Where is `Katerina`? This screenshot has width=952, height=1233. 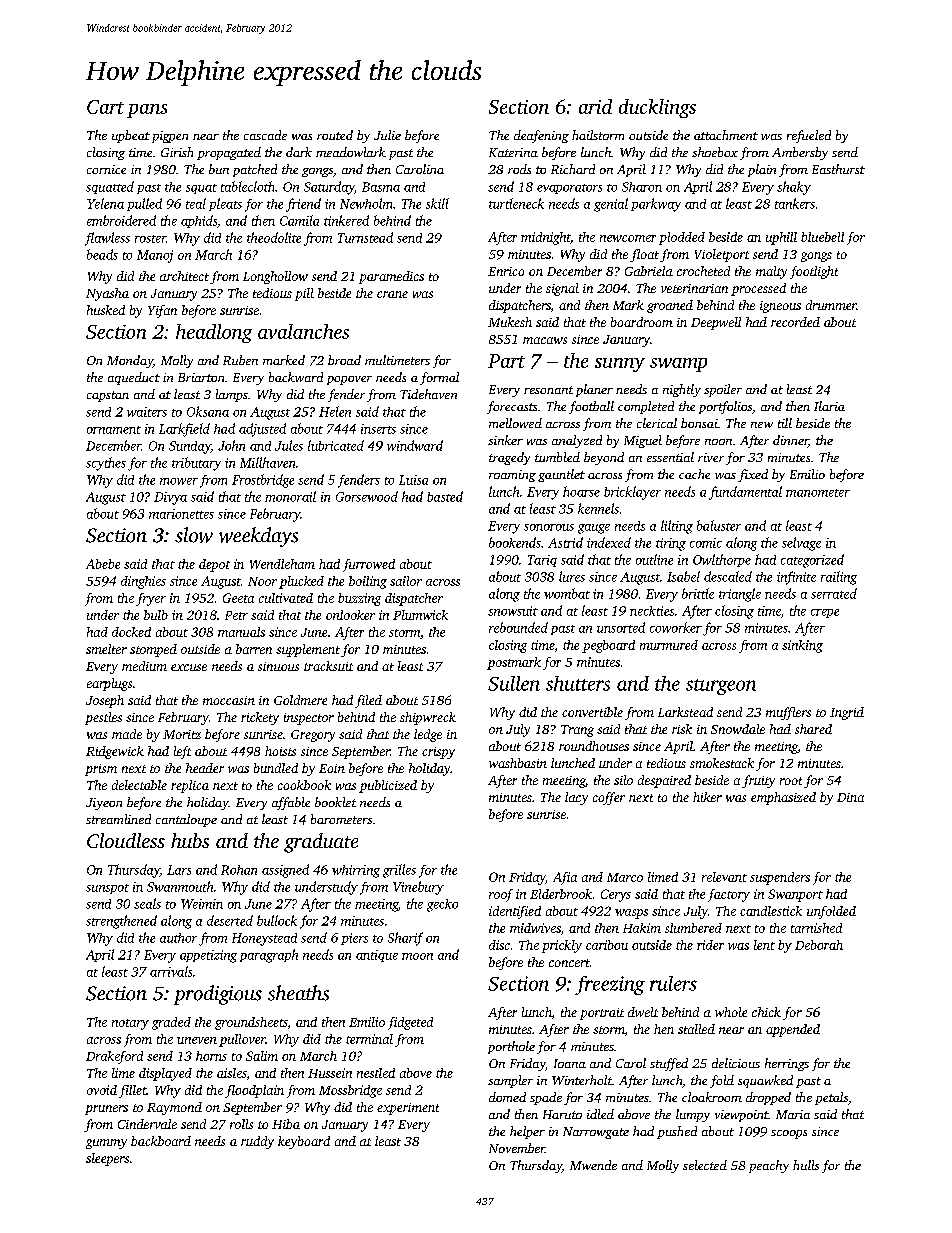
Katerina is located at coordinates (513, 152).
